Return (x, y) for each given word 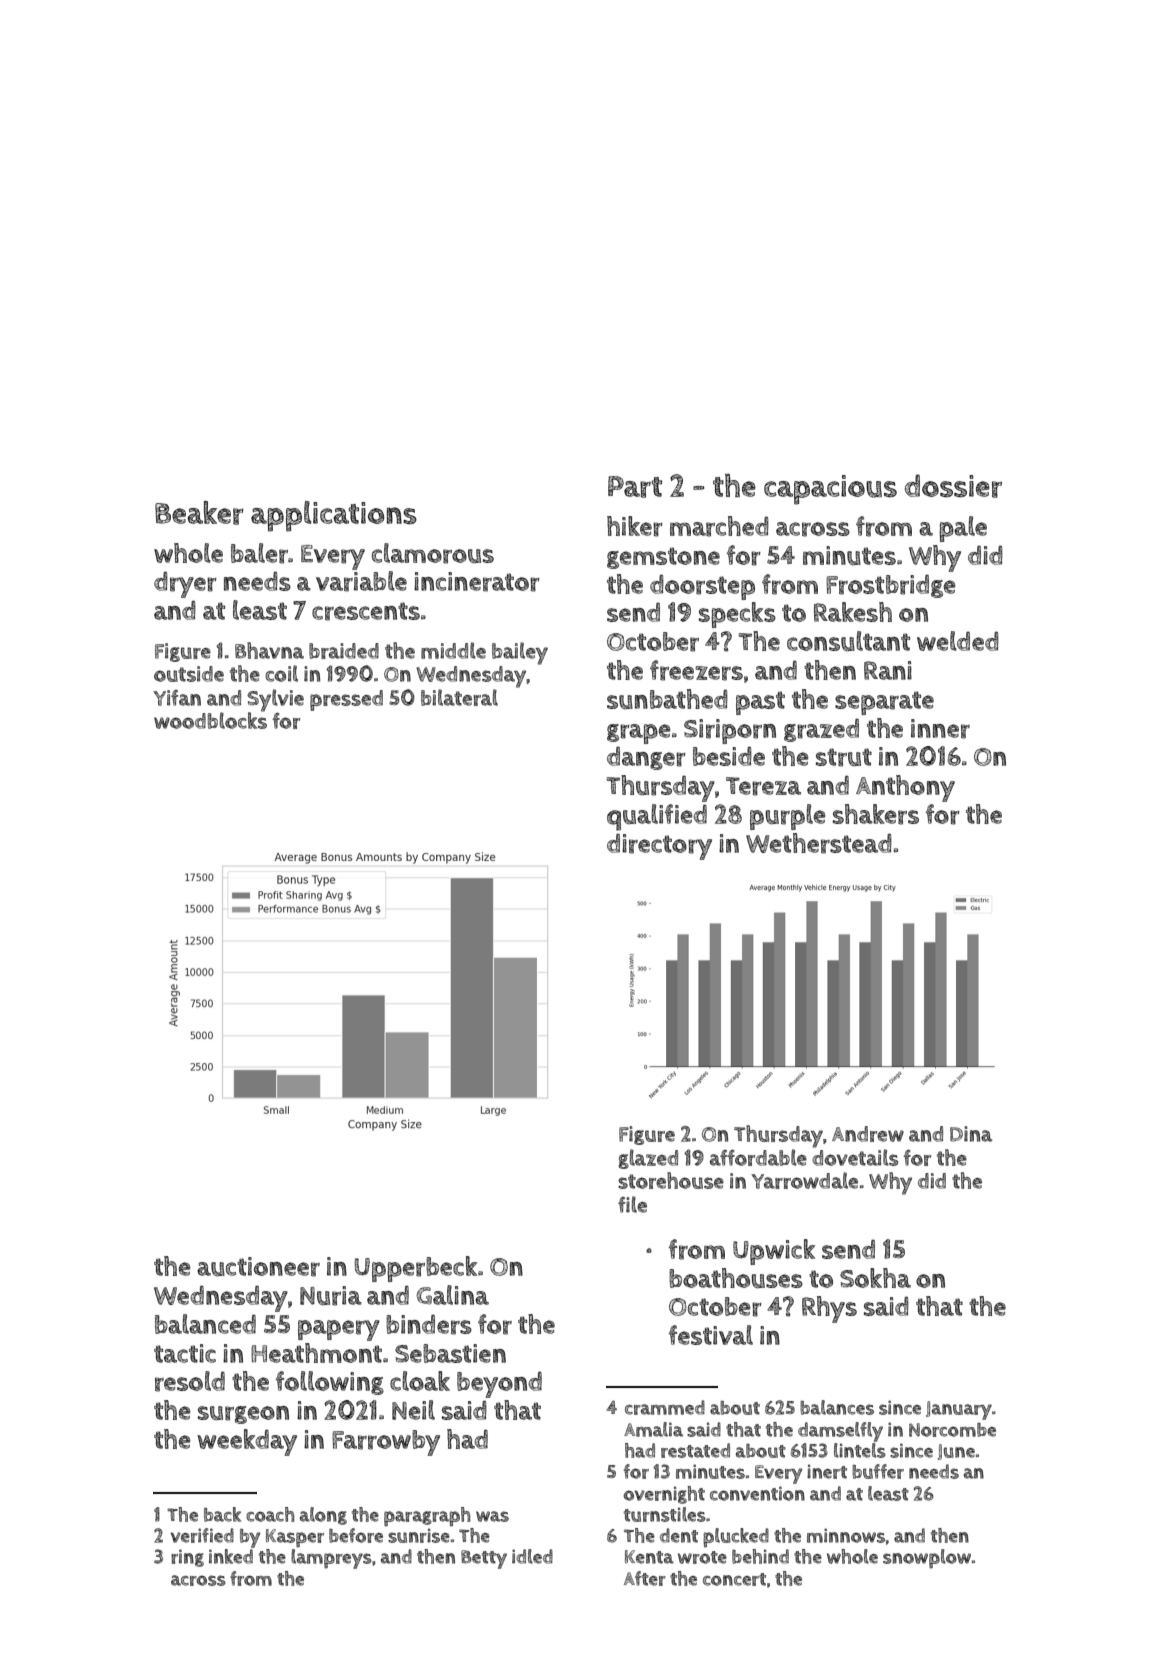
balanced (205, 1324)
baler (259, 553)
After (645, 1578)
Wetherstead (819, 843)
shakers (876, 814)
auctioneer (258, 1267)
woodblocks (210, 720)
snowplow (927, 1559)
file (632, 1204)
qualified (657, 817)
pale (963, 529)
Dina (971, 1134)
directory (659, 847)
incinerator (477, 582)
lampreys (331, 1559)
